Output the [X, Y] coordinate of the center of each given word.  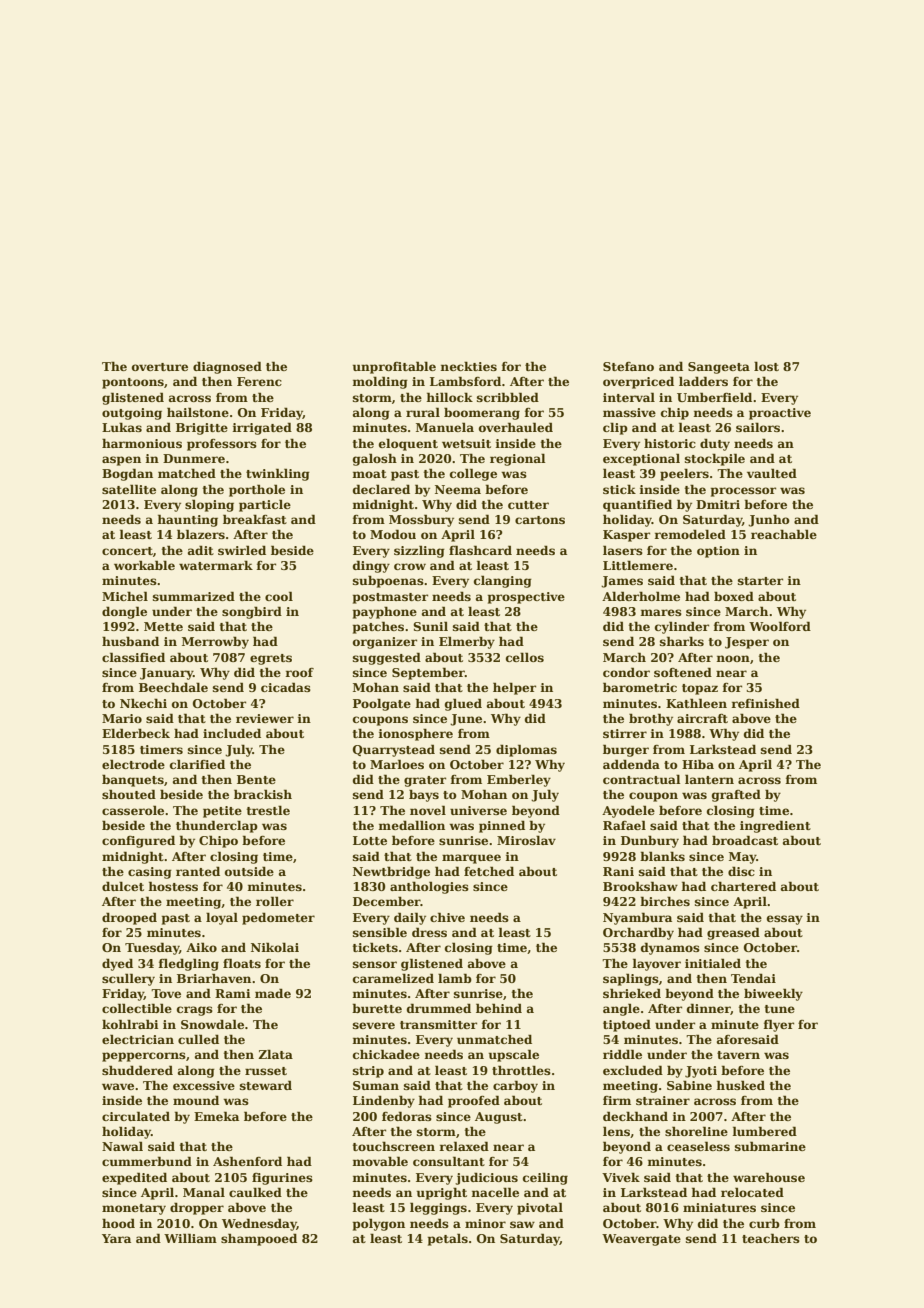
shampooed [259, 1239]
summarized [194, 596]
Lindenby [384, 1101]
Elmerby [467, 642]
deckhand [635, 1116]
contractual [642, 779]
